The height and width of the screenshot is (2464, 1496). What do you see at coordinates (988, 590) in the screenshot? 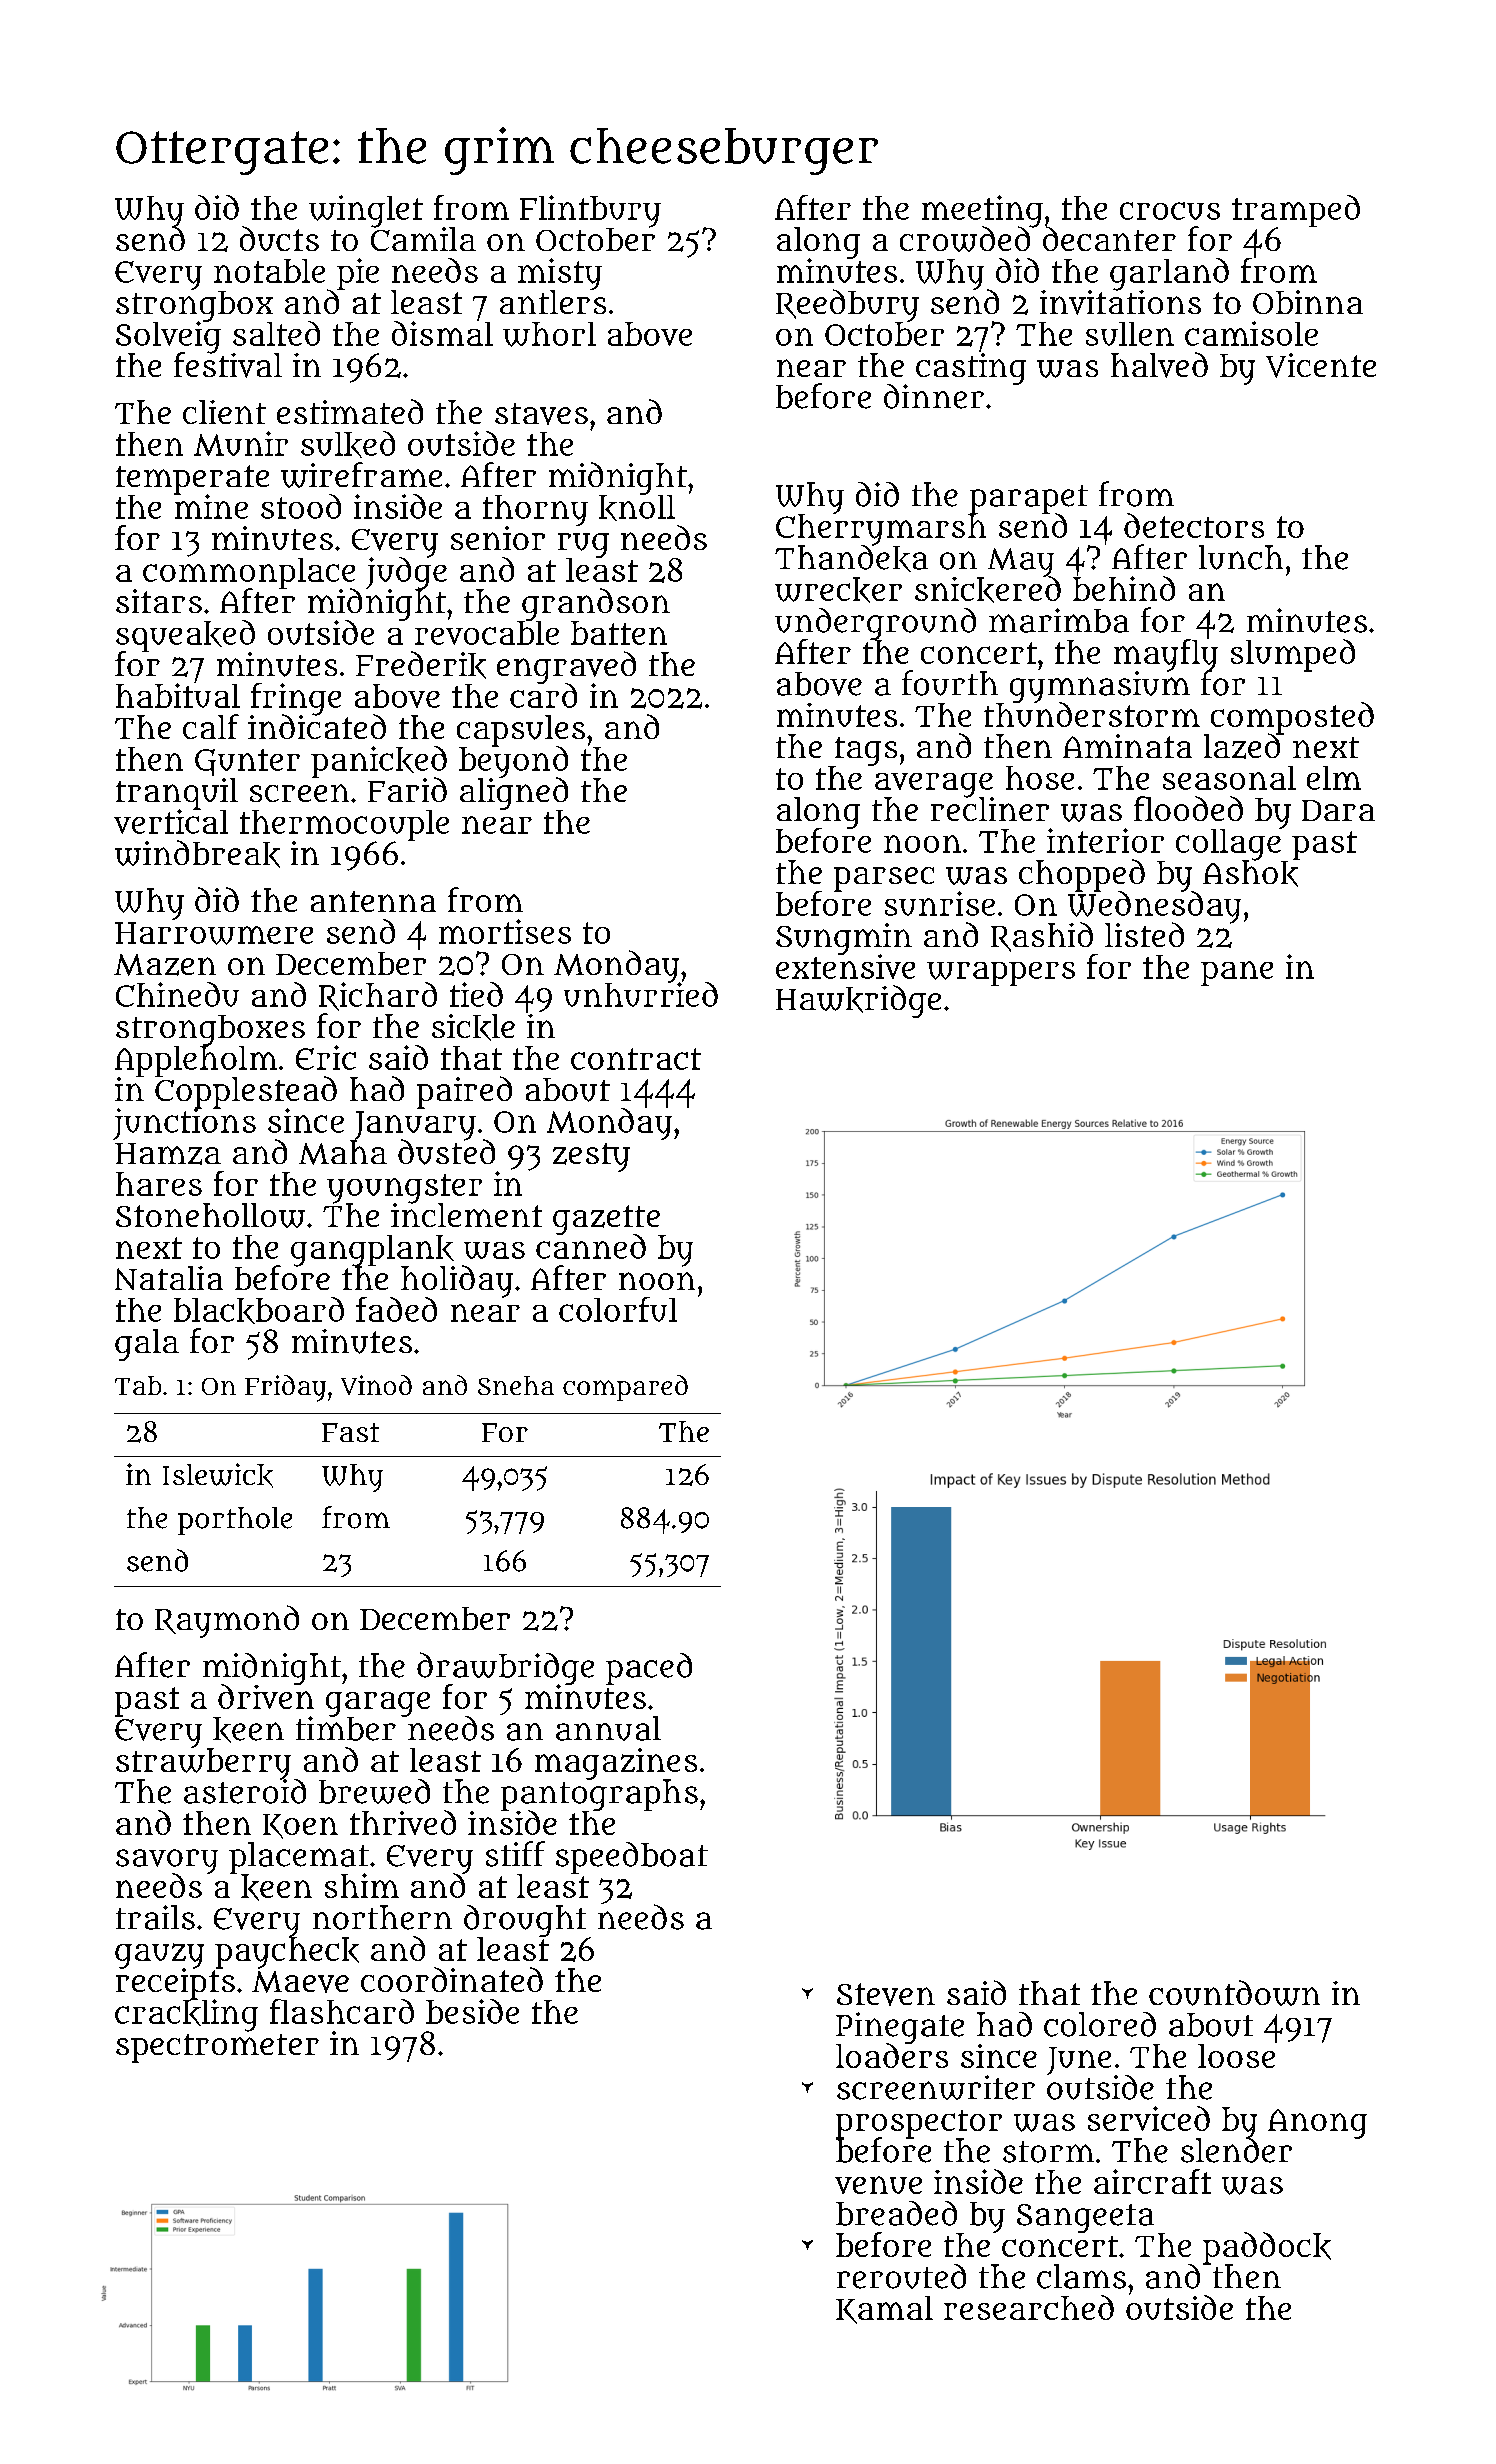
I see `snickered` at bounding box center [988, 590].
